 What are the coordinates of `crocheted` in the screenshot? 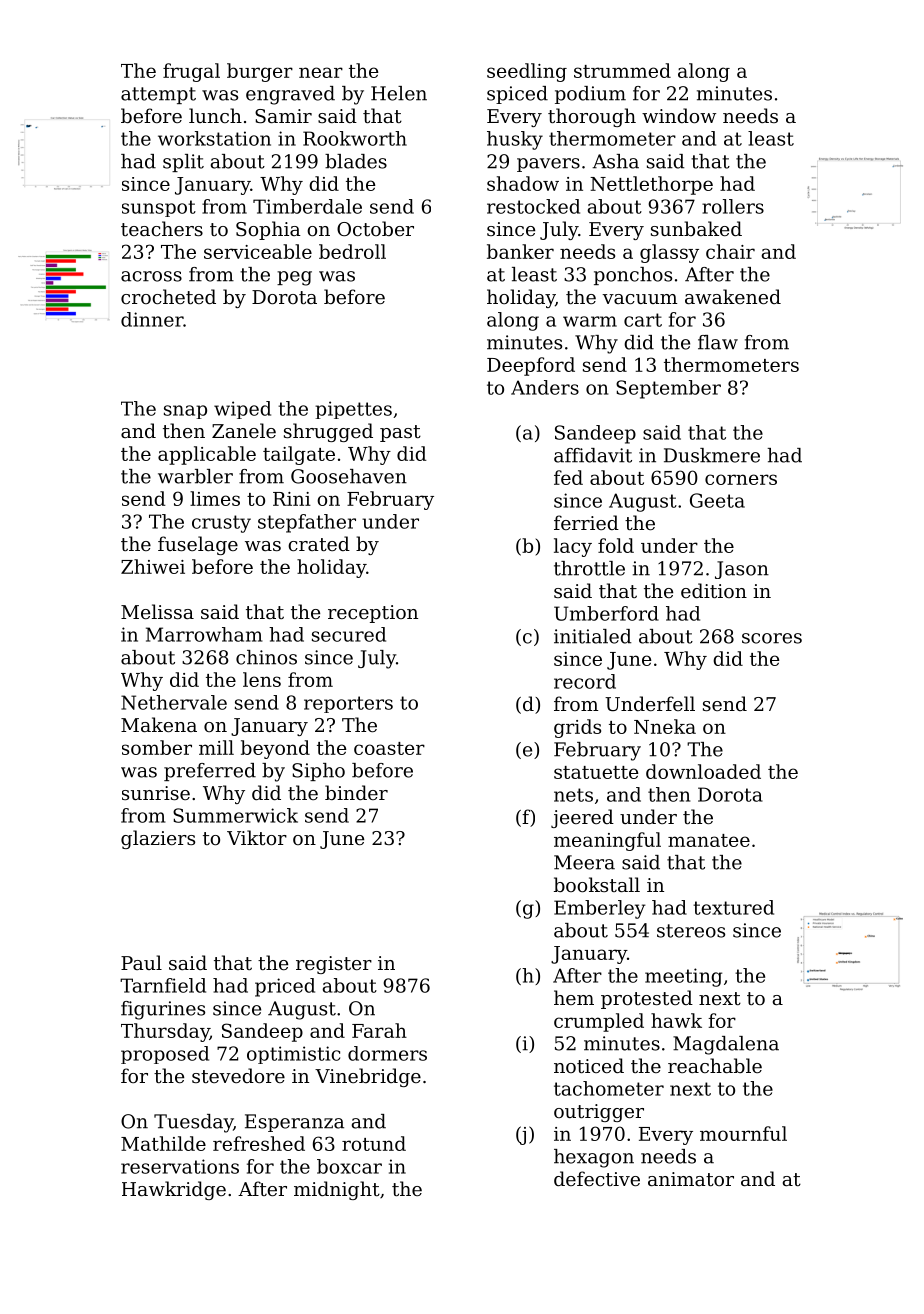 It's located at (168, 296).
